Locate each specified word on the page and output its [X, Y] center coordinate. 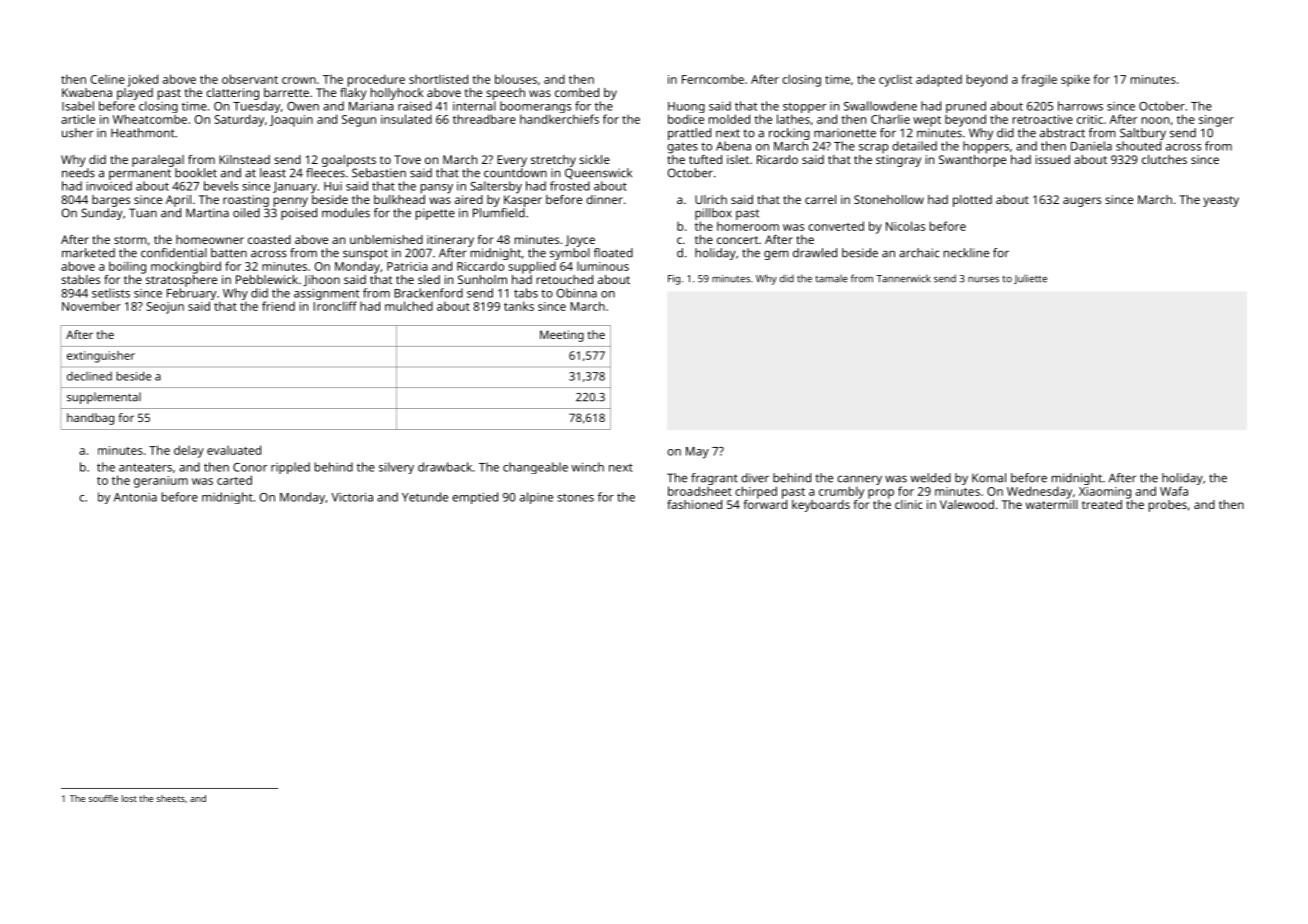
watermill [1052, 504]
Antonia [135, 497]
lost [129, 798]
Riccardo [480, 266]
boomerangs [535, 107]
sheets [171, 798]
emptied [475, 498]
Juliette [1030, 279]
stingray [898, 161]
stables [80, 279]
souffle [103, 798]
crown [299, 80]
